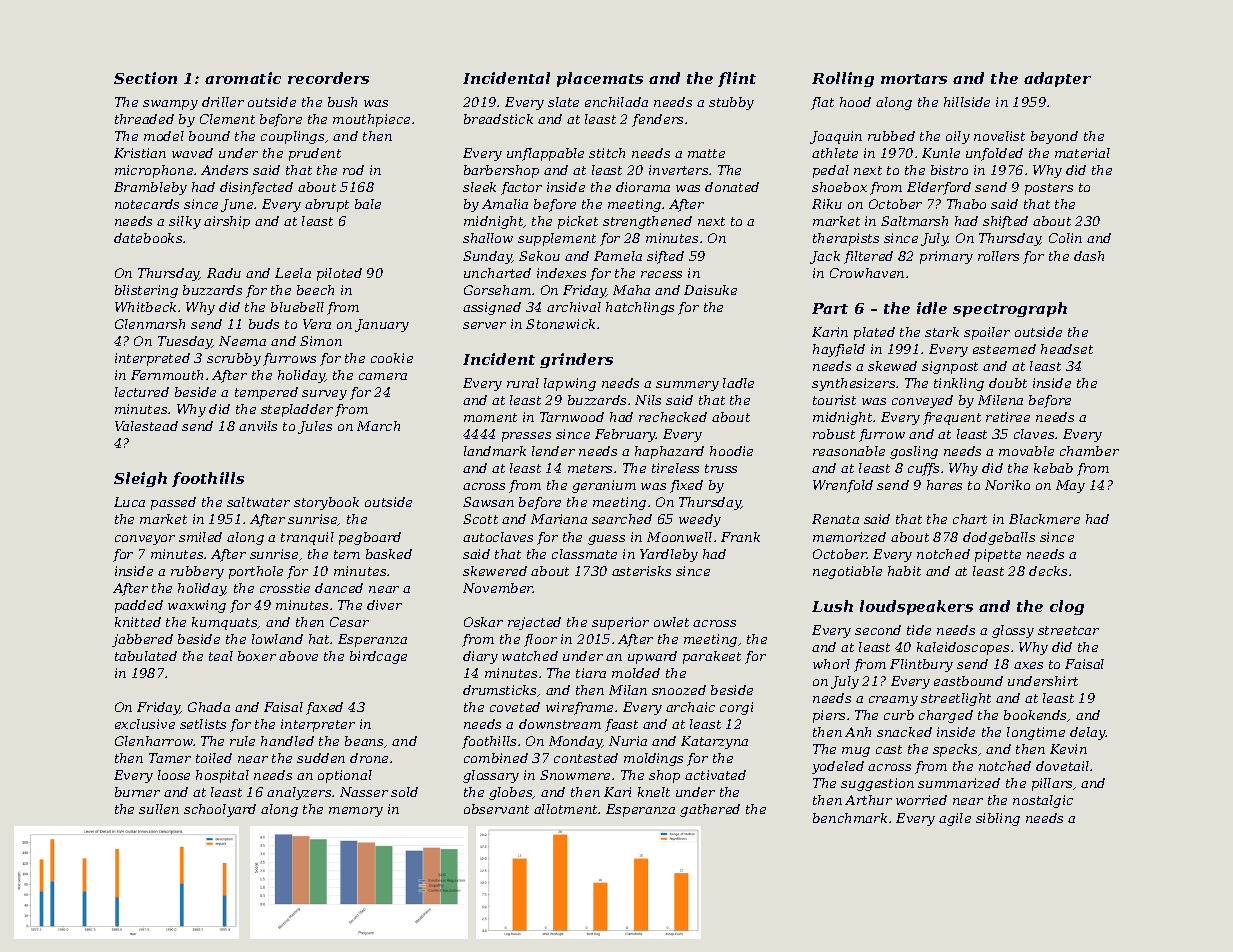 This screenshot has height=952, width=1233. I want to click on bookends, so click(1036, 716).
